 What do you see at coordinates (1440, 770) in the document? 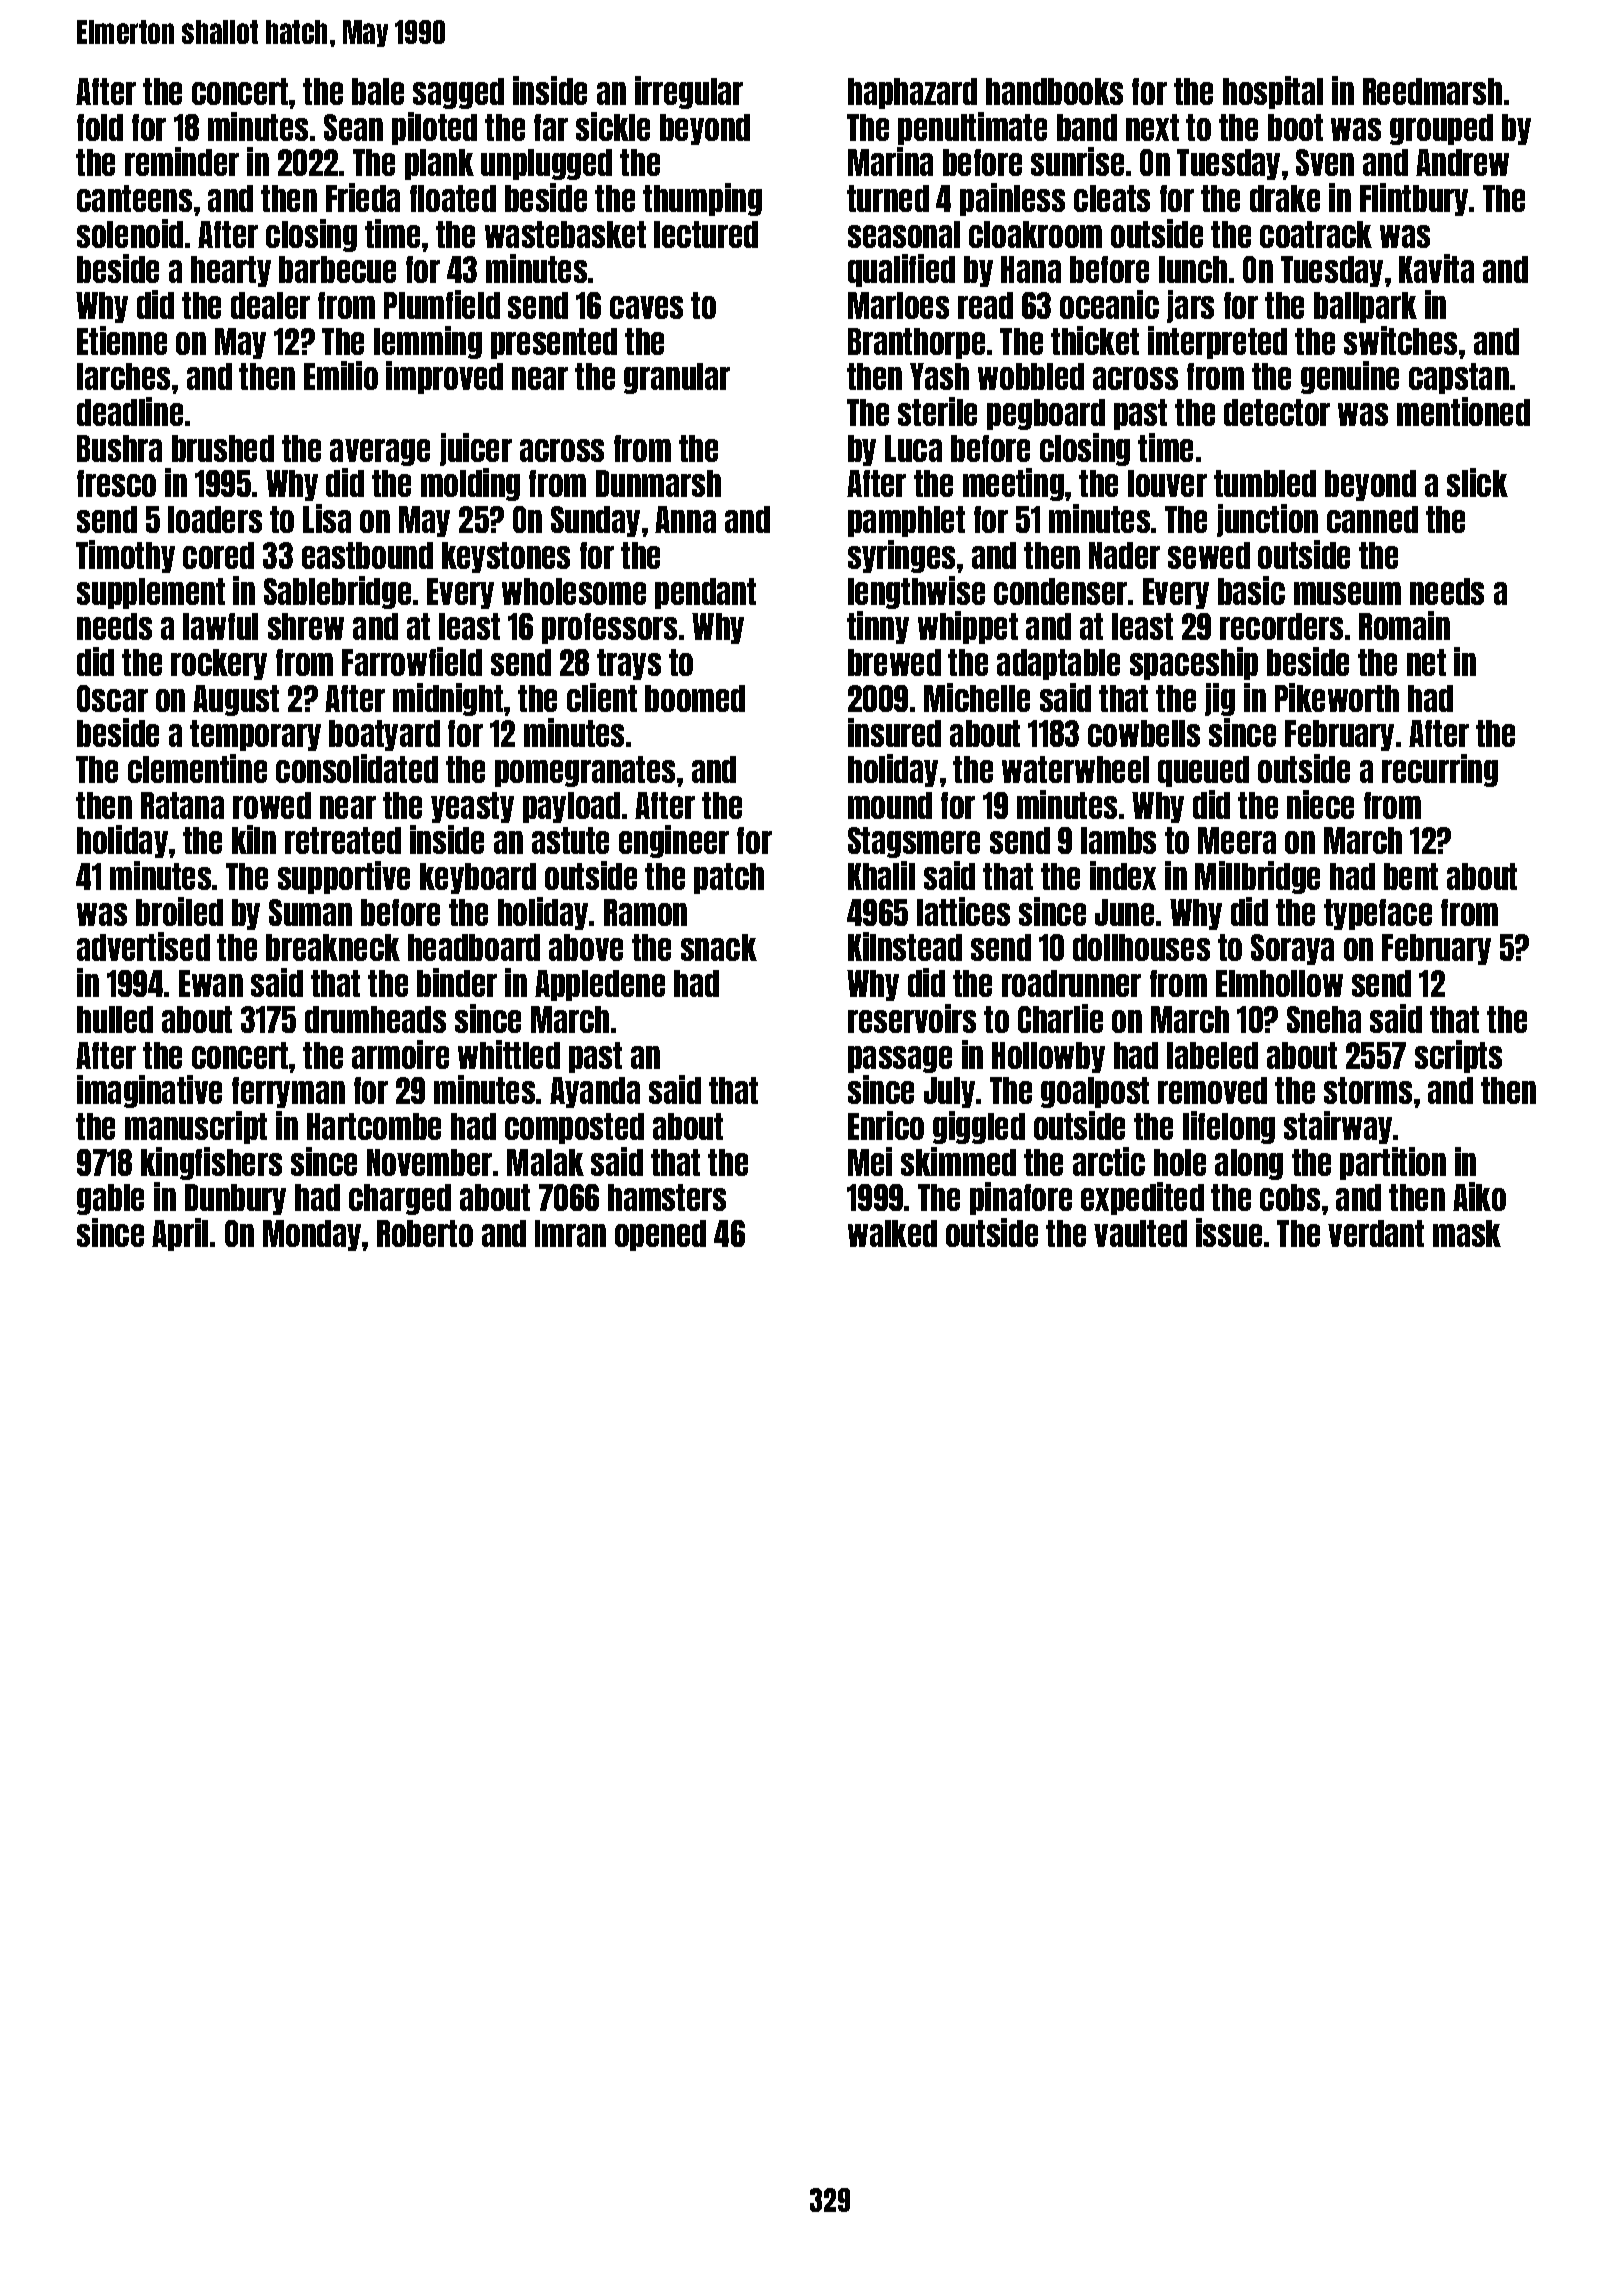
I see `recurring` at bounding box center [1440, 770].
